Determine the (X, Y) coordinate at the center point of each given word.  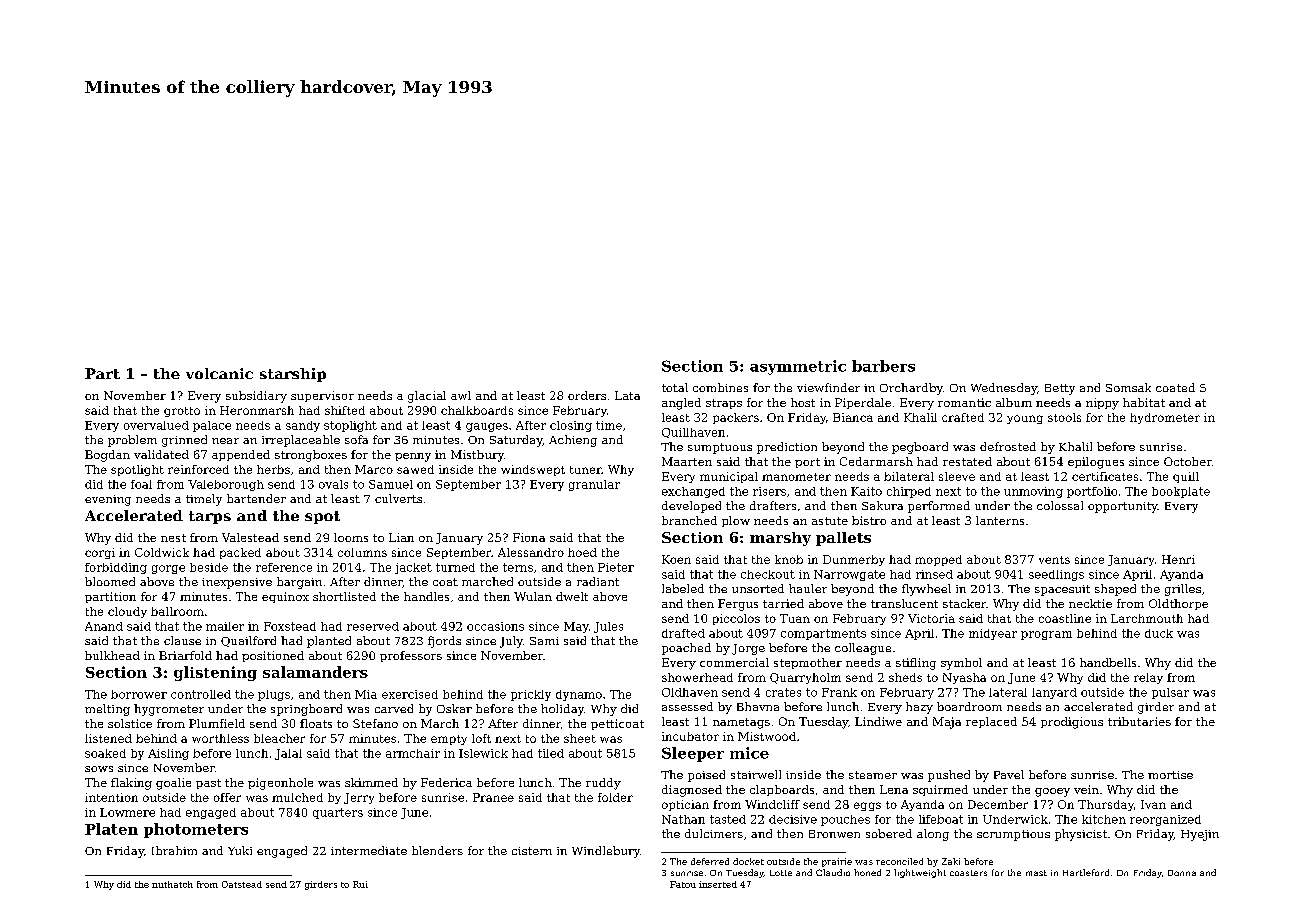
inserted (718, 884)
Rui (360, 884)
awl (461, 395)
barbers (883, 366)
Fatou (683, 884)
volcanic (219, 373)
